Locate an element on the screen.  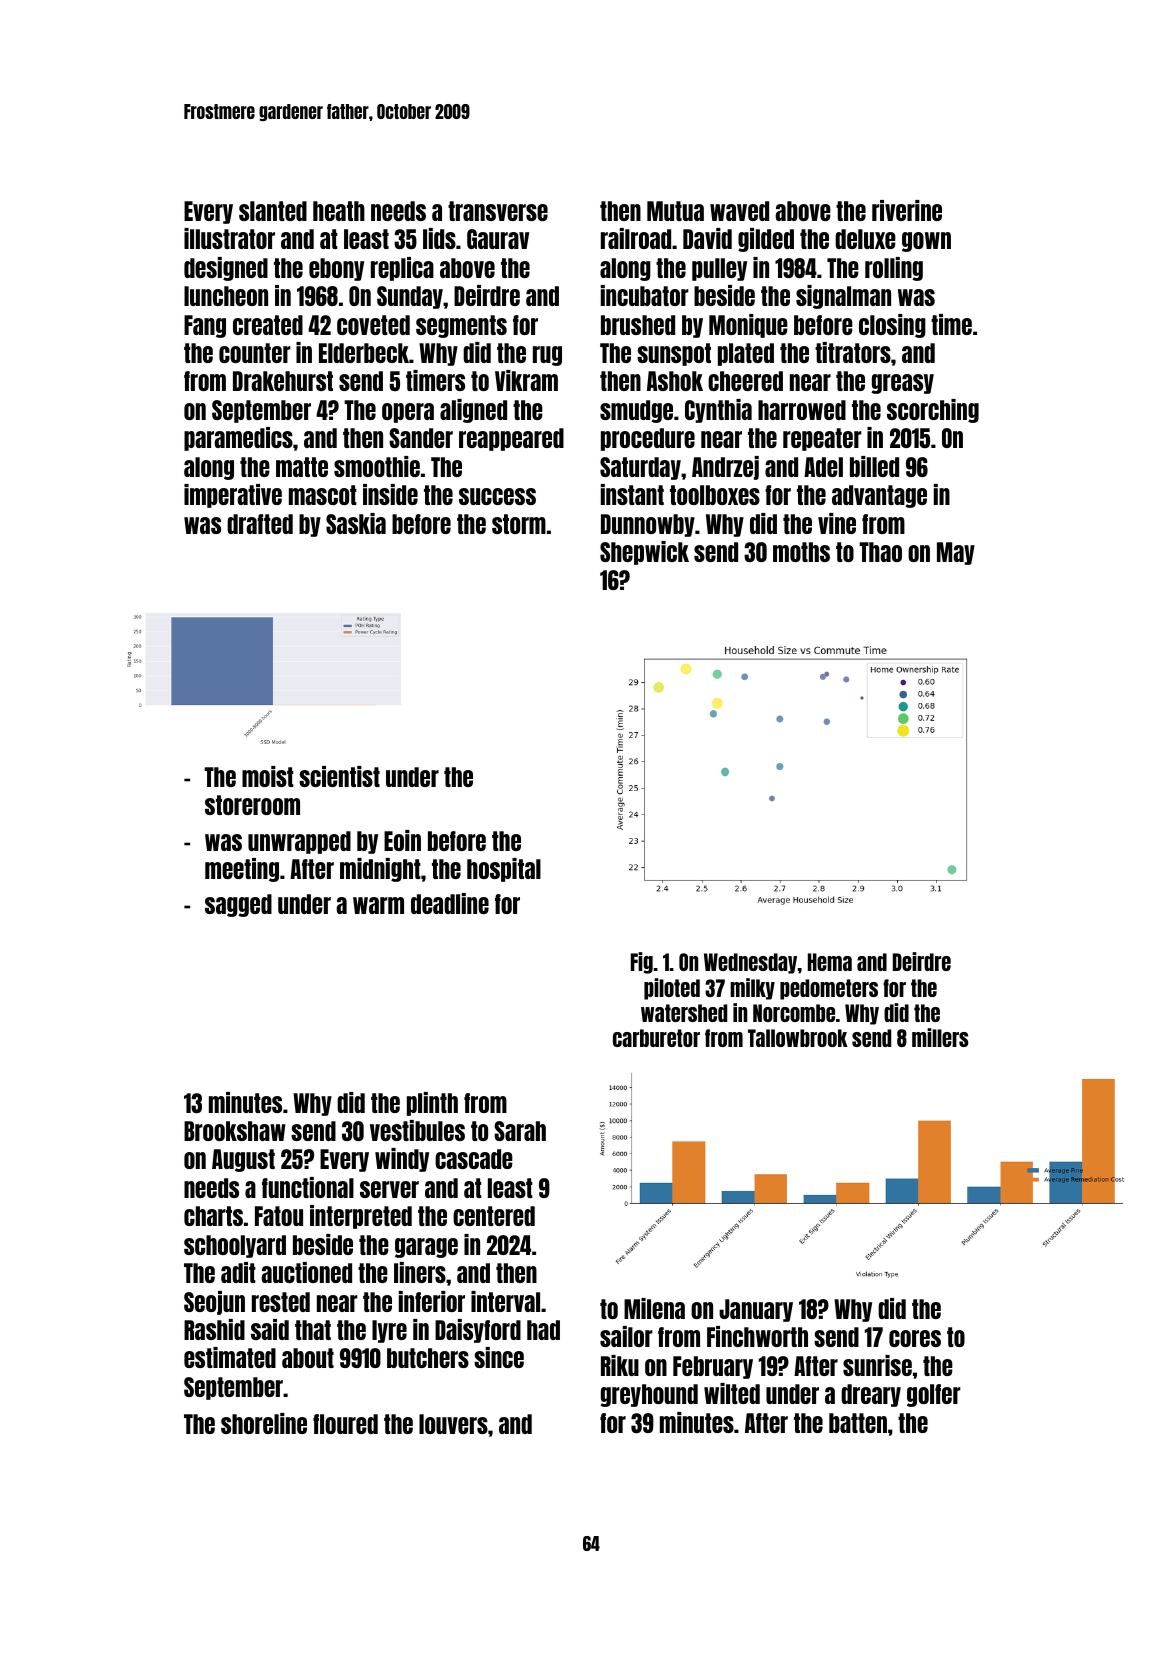
hospital is located at coordinates (504, 870).
